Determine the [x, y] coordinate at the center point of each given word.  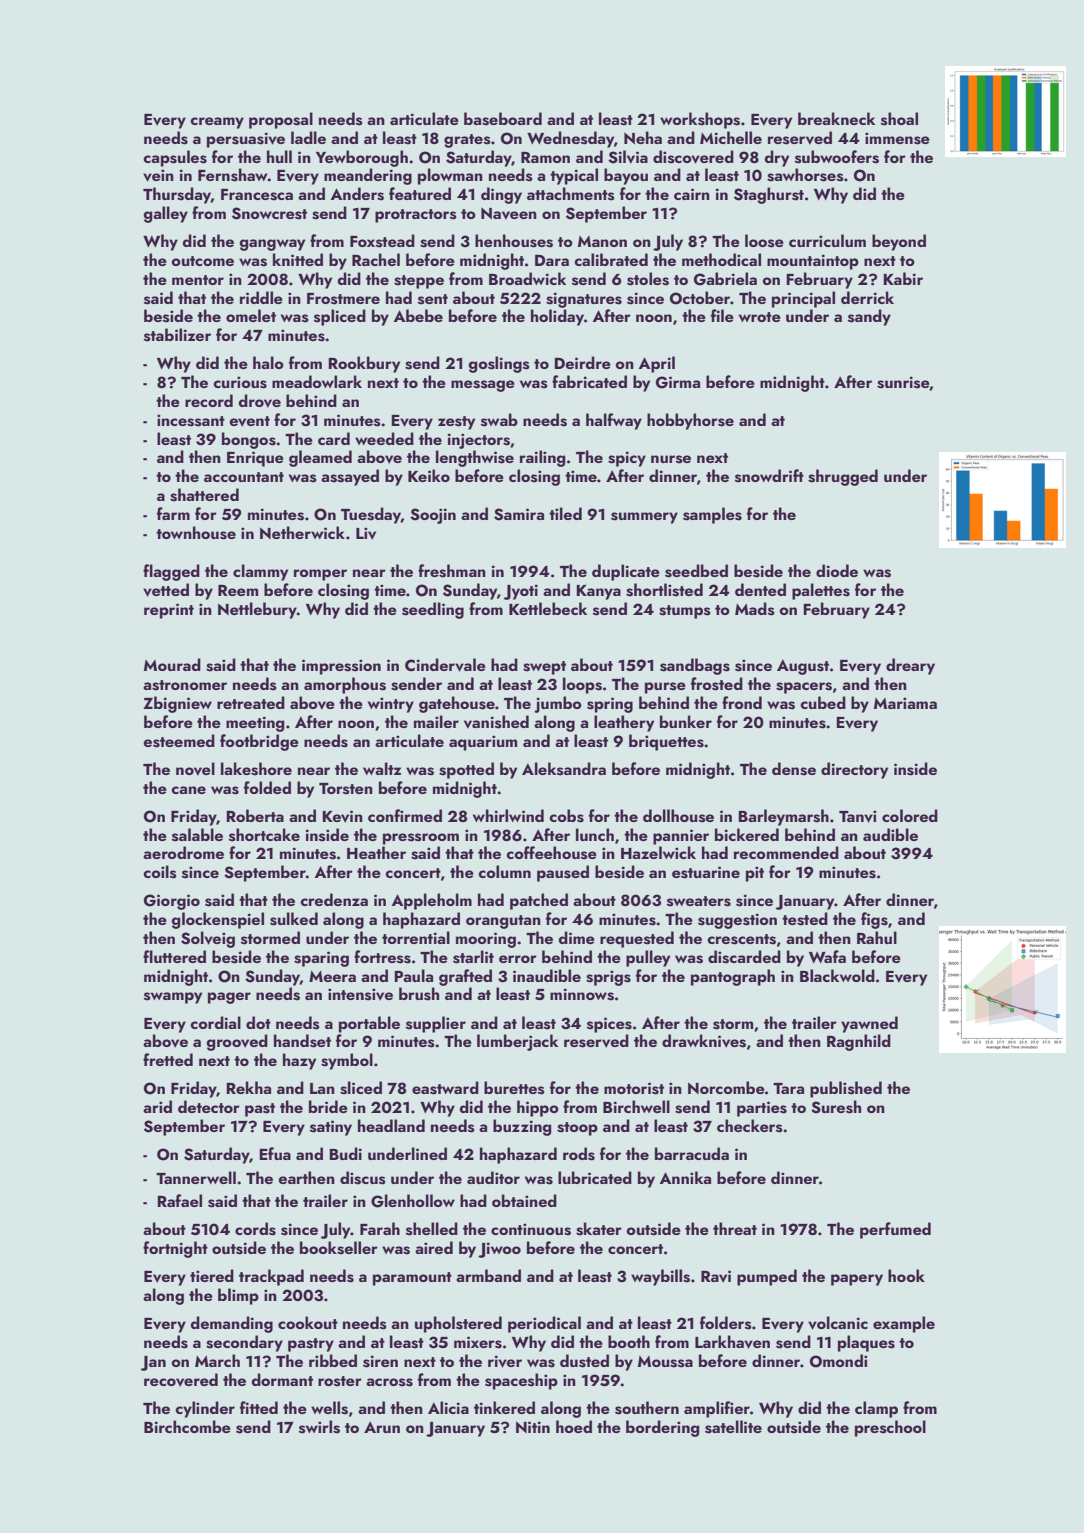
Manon [602, 241]
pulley [648, 958]
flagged [171, 572]
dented [760, 589]
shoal [899, 119]
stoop [577, 1129]
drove [260, 401]
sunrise [903, 383]
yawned [869, 1024]
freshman [452, 571]
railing [543, 458]
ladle [308, 137]
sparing [321, 959]
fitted [259, 1407]
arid [157, 1106]
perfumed [895, 1230]
